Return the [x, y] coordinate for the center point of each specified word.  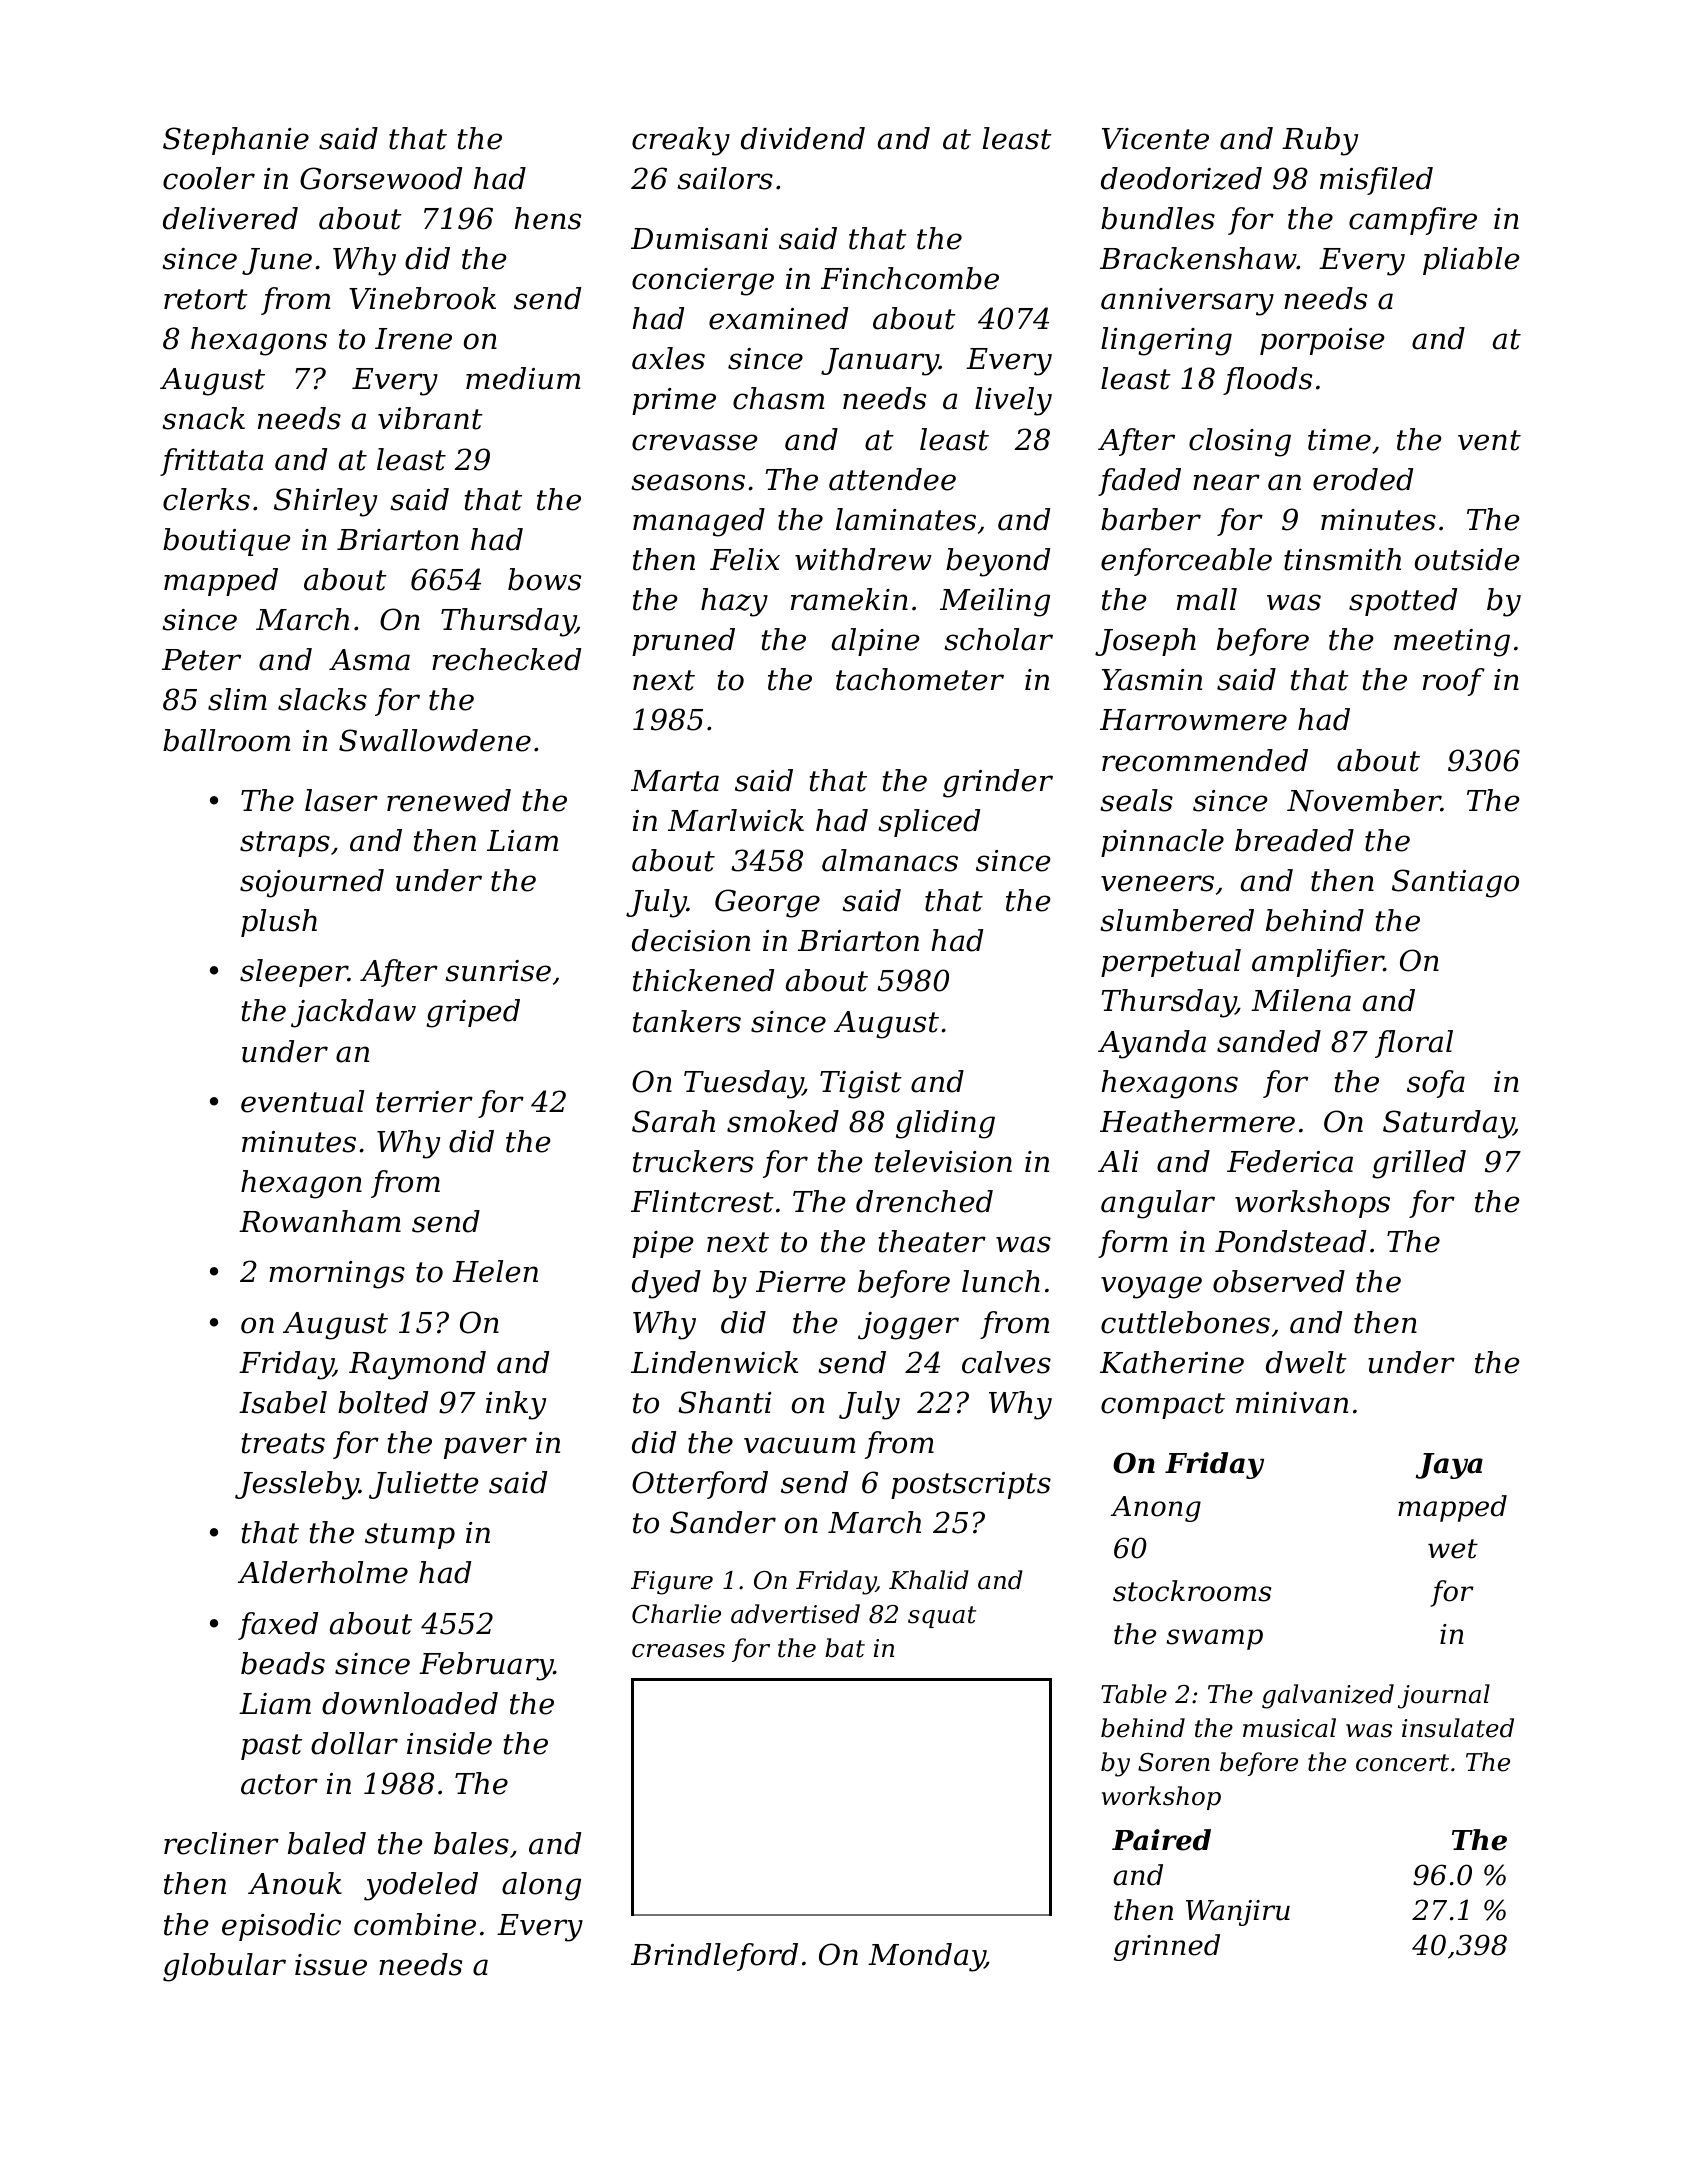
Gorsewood [381, 178]
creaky [681, 141]
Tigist [861, 1085]
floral [1414, 1044]
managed [699, 522]
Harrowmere [1193, 720]
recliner [221, 1843]
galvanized [1328, 1696]
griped [473, 1013]
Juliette [424, 1485]
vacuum [799, 1445]
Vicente [1155, 139]
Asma [369, 660]
